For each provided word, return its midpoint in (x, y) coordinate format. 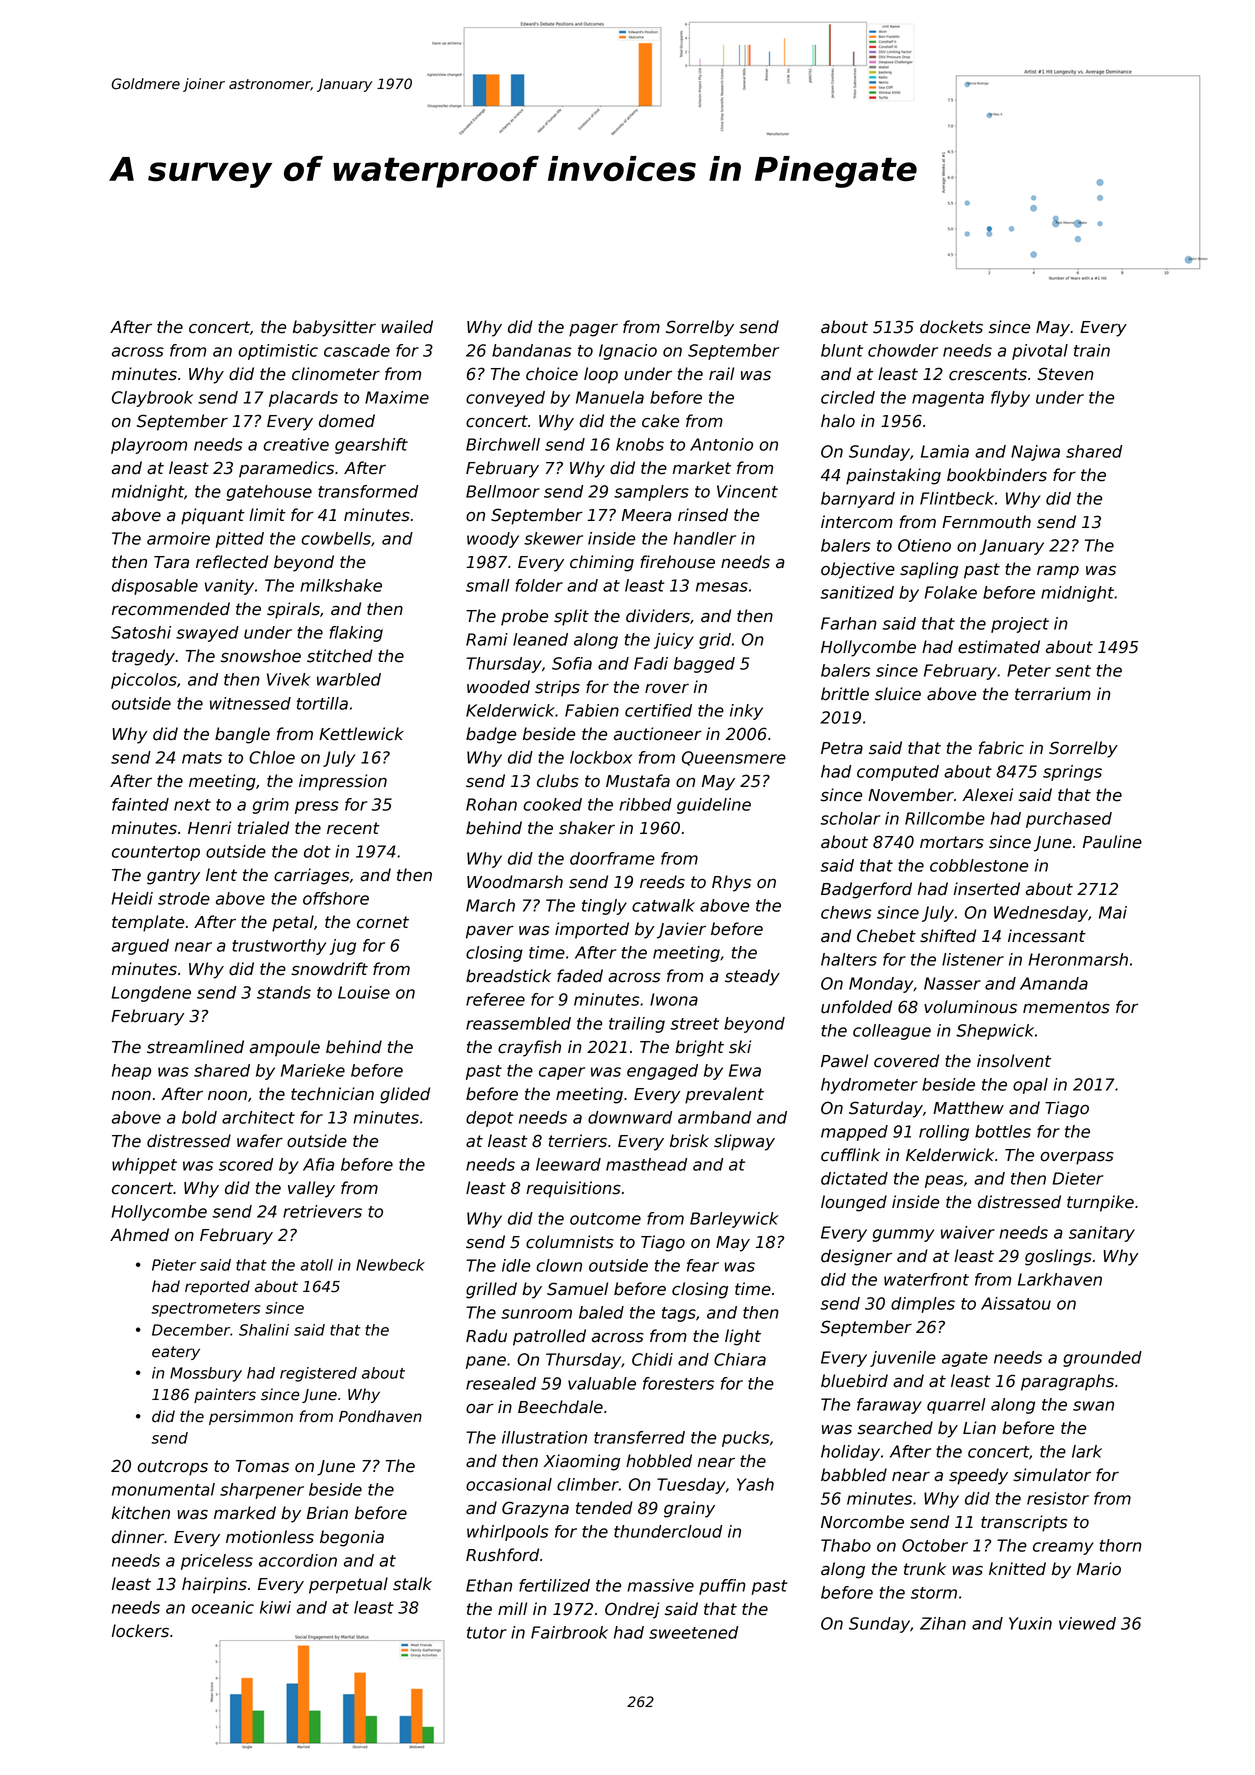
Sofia (572, 663)
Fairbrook (569, 1632)
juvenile (903, 1359)
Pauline (1112, 842)
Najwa (1035, 453)
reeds (662, 882)
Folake (950, 592)
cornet (383, 922)
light (743, 1337)
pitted (239, 540)
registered (318, 1374)
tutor (487, 1633)
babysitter (334, 328)
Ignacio (628, 352)
